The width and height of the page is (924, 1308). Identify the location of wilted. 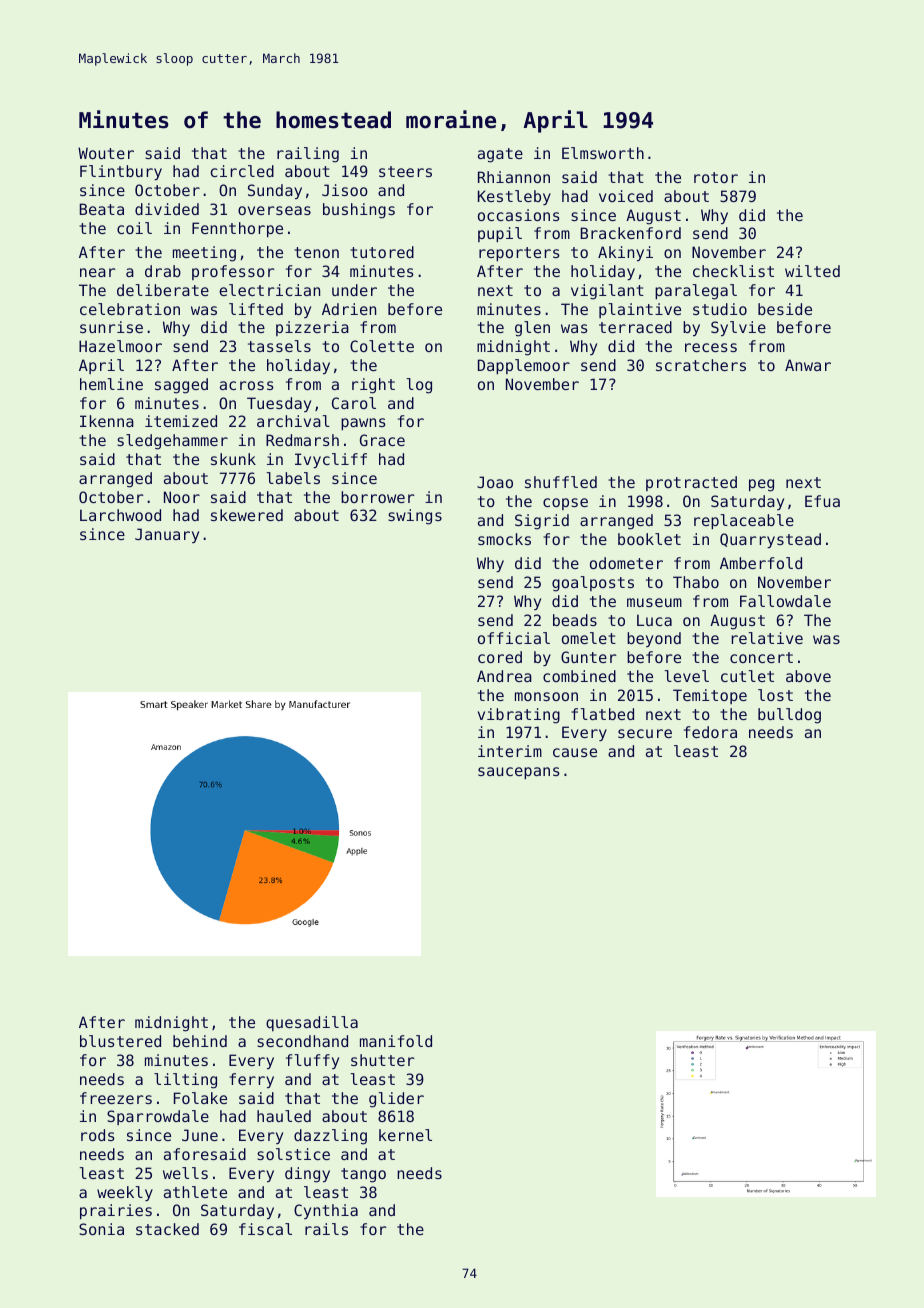
(812, 271).
